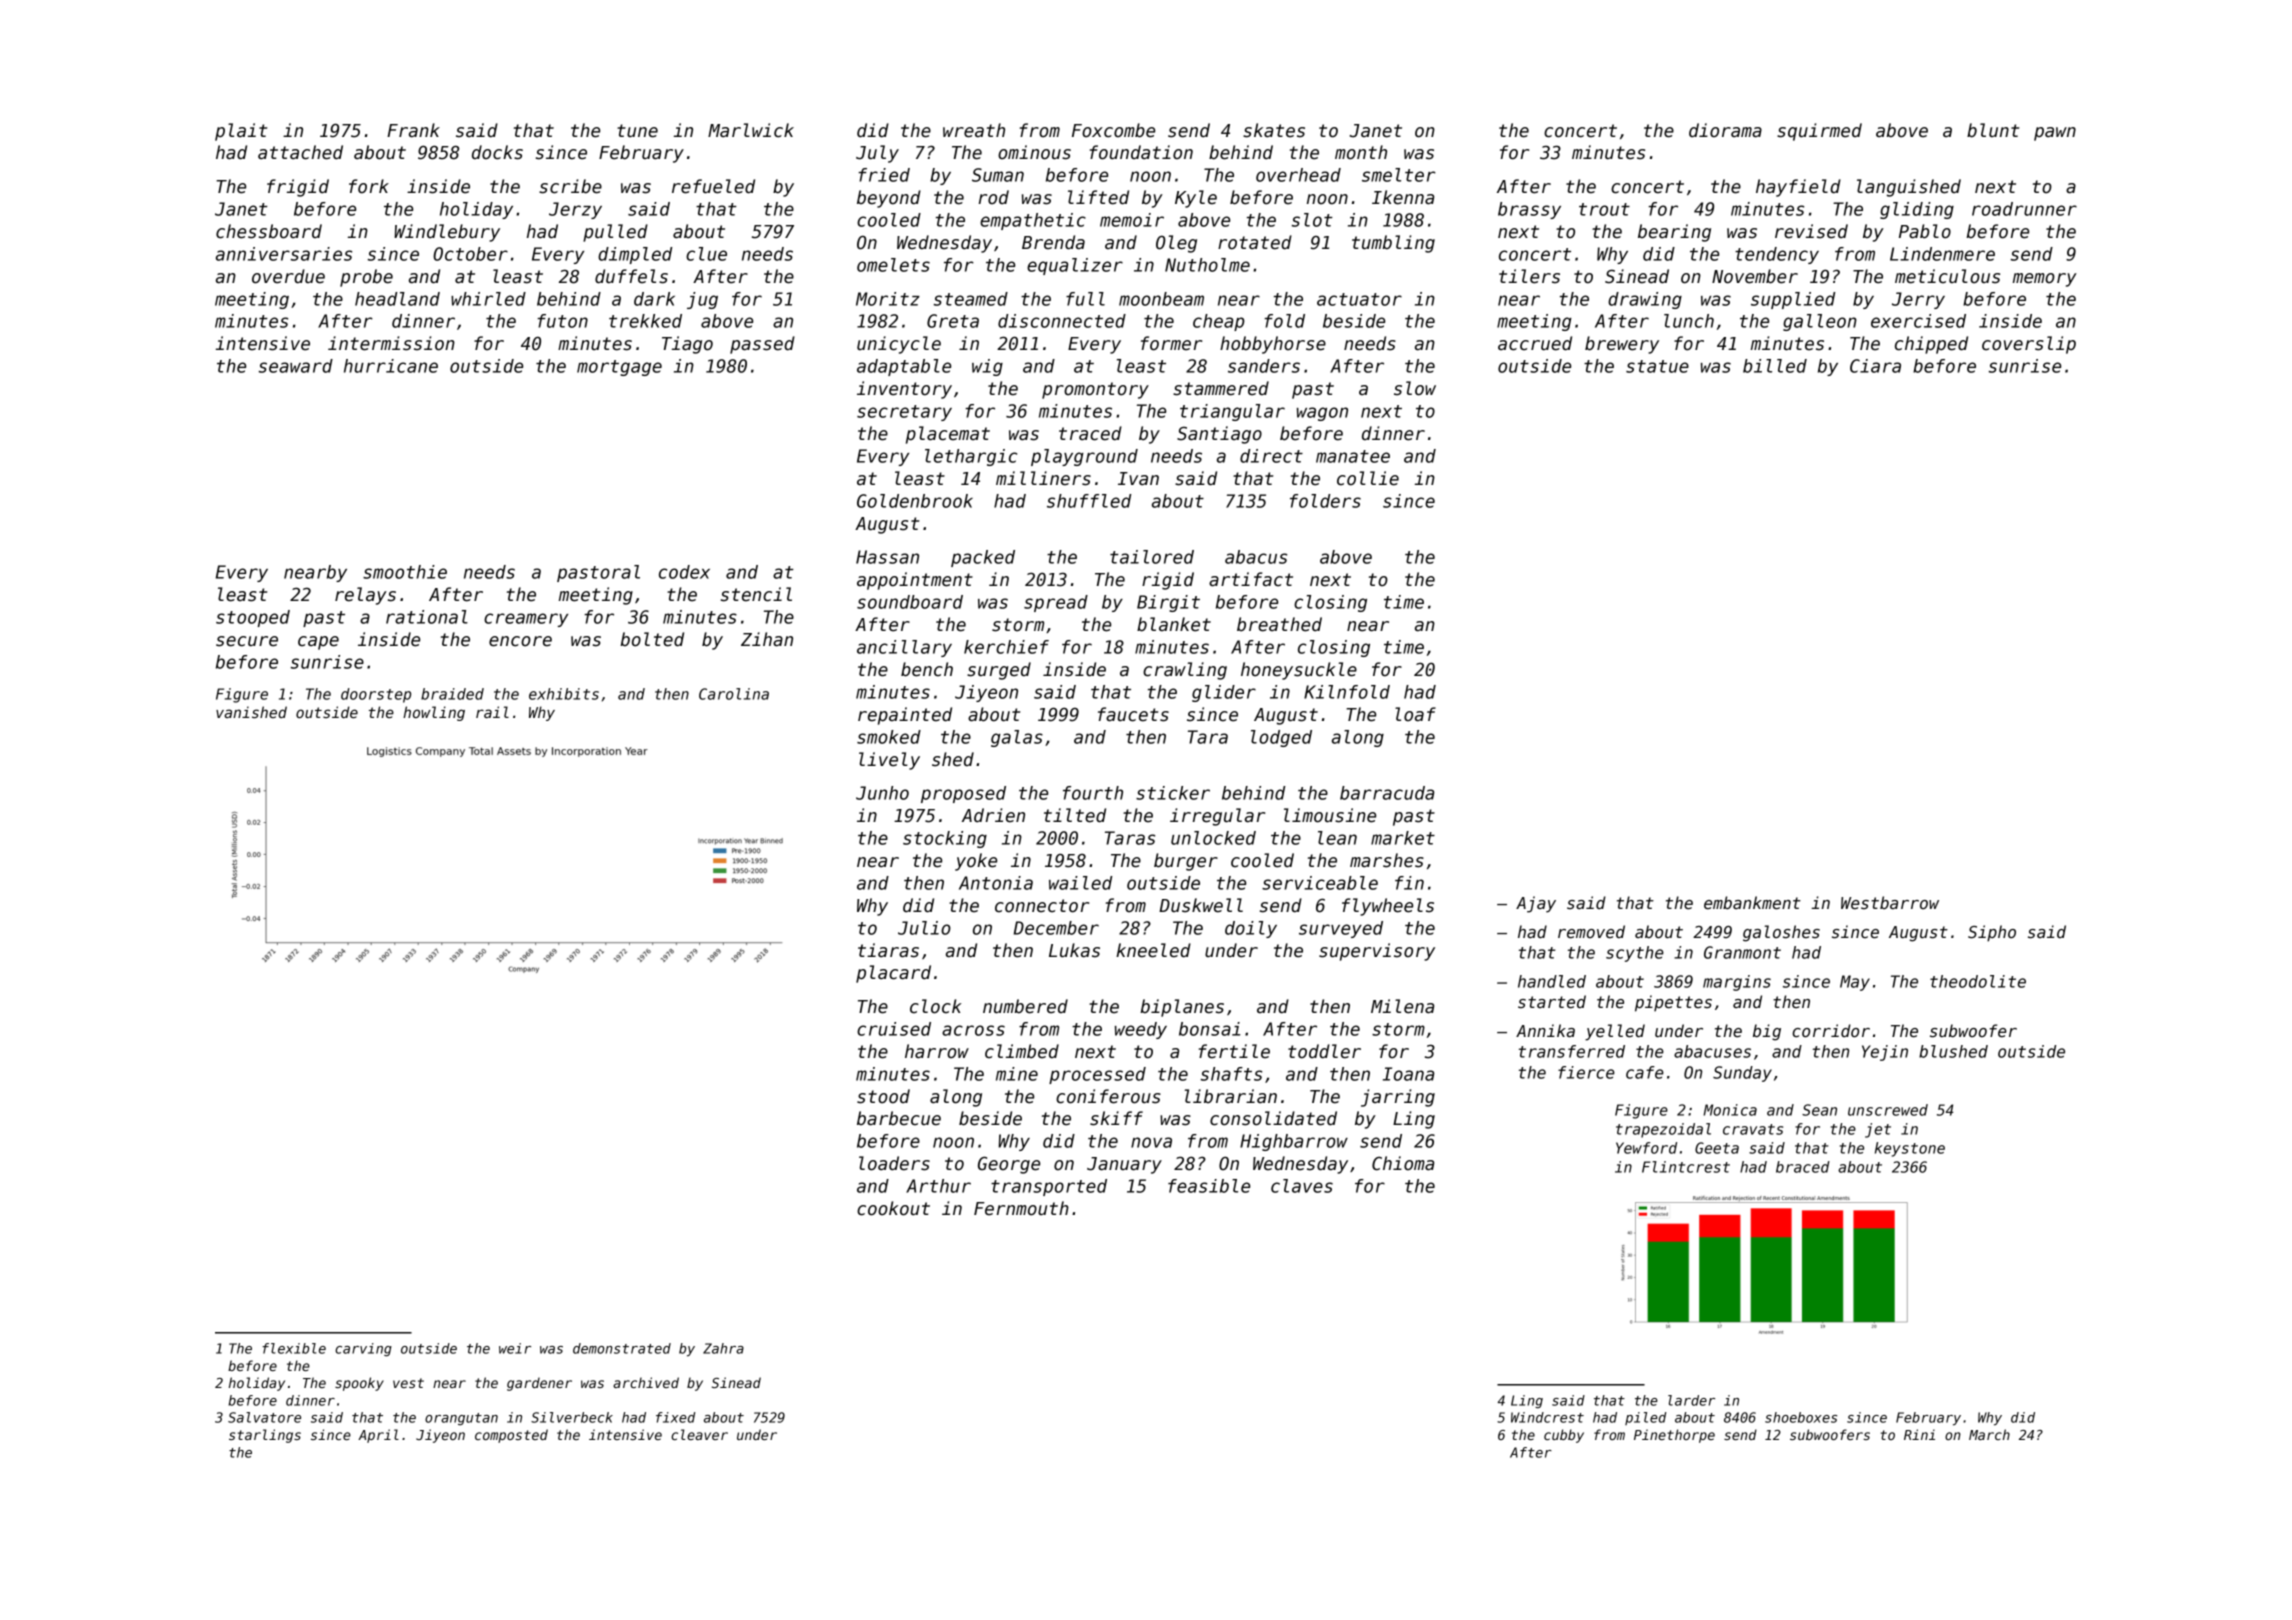  Describe the element at coordinates (247, 641) in the document. I see `secure` at that location.
